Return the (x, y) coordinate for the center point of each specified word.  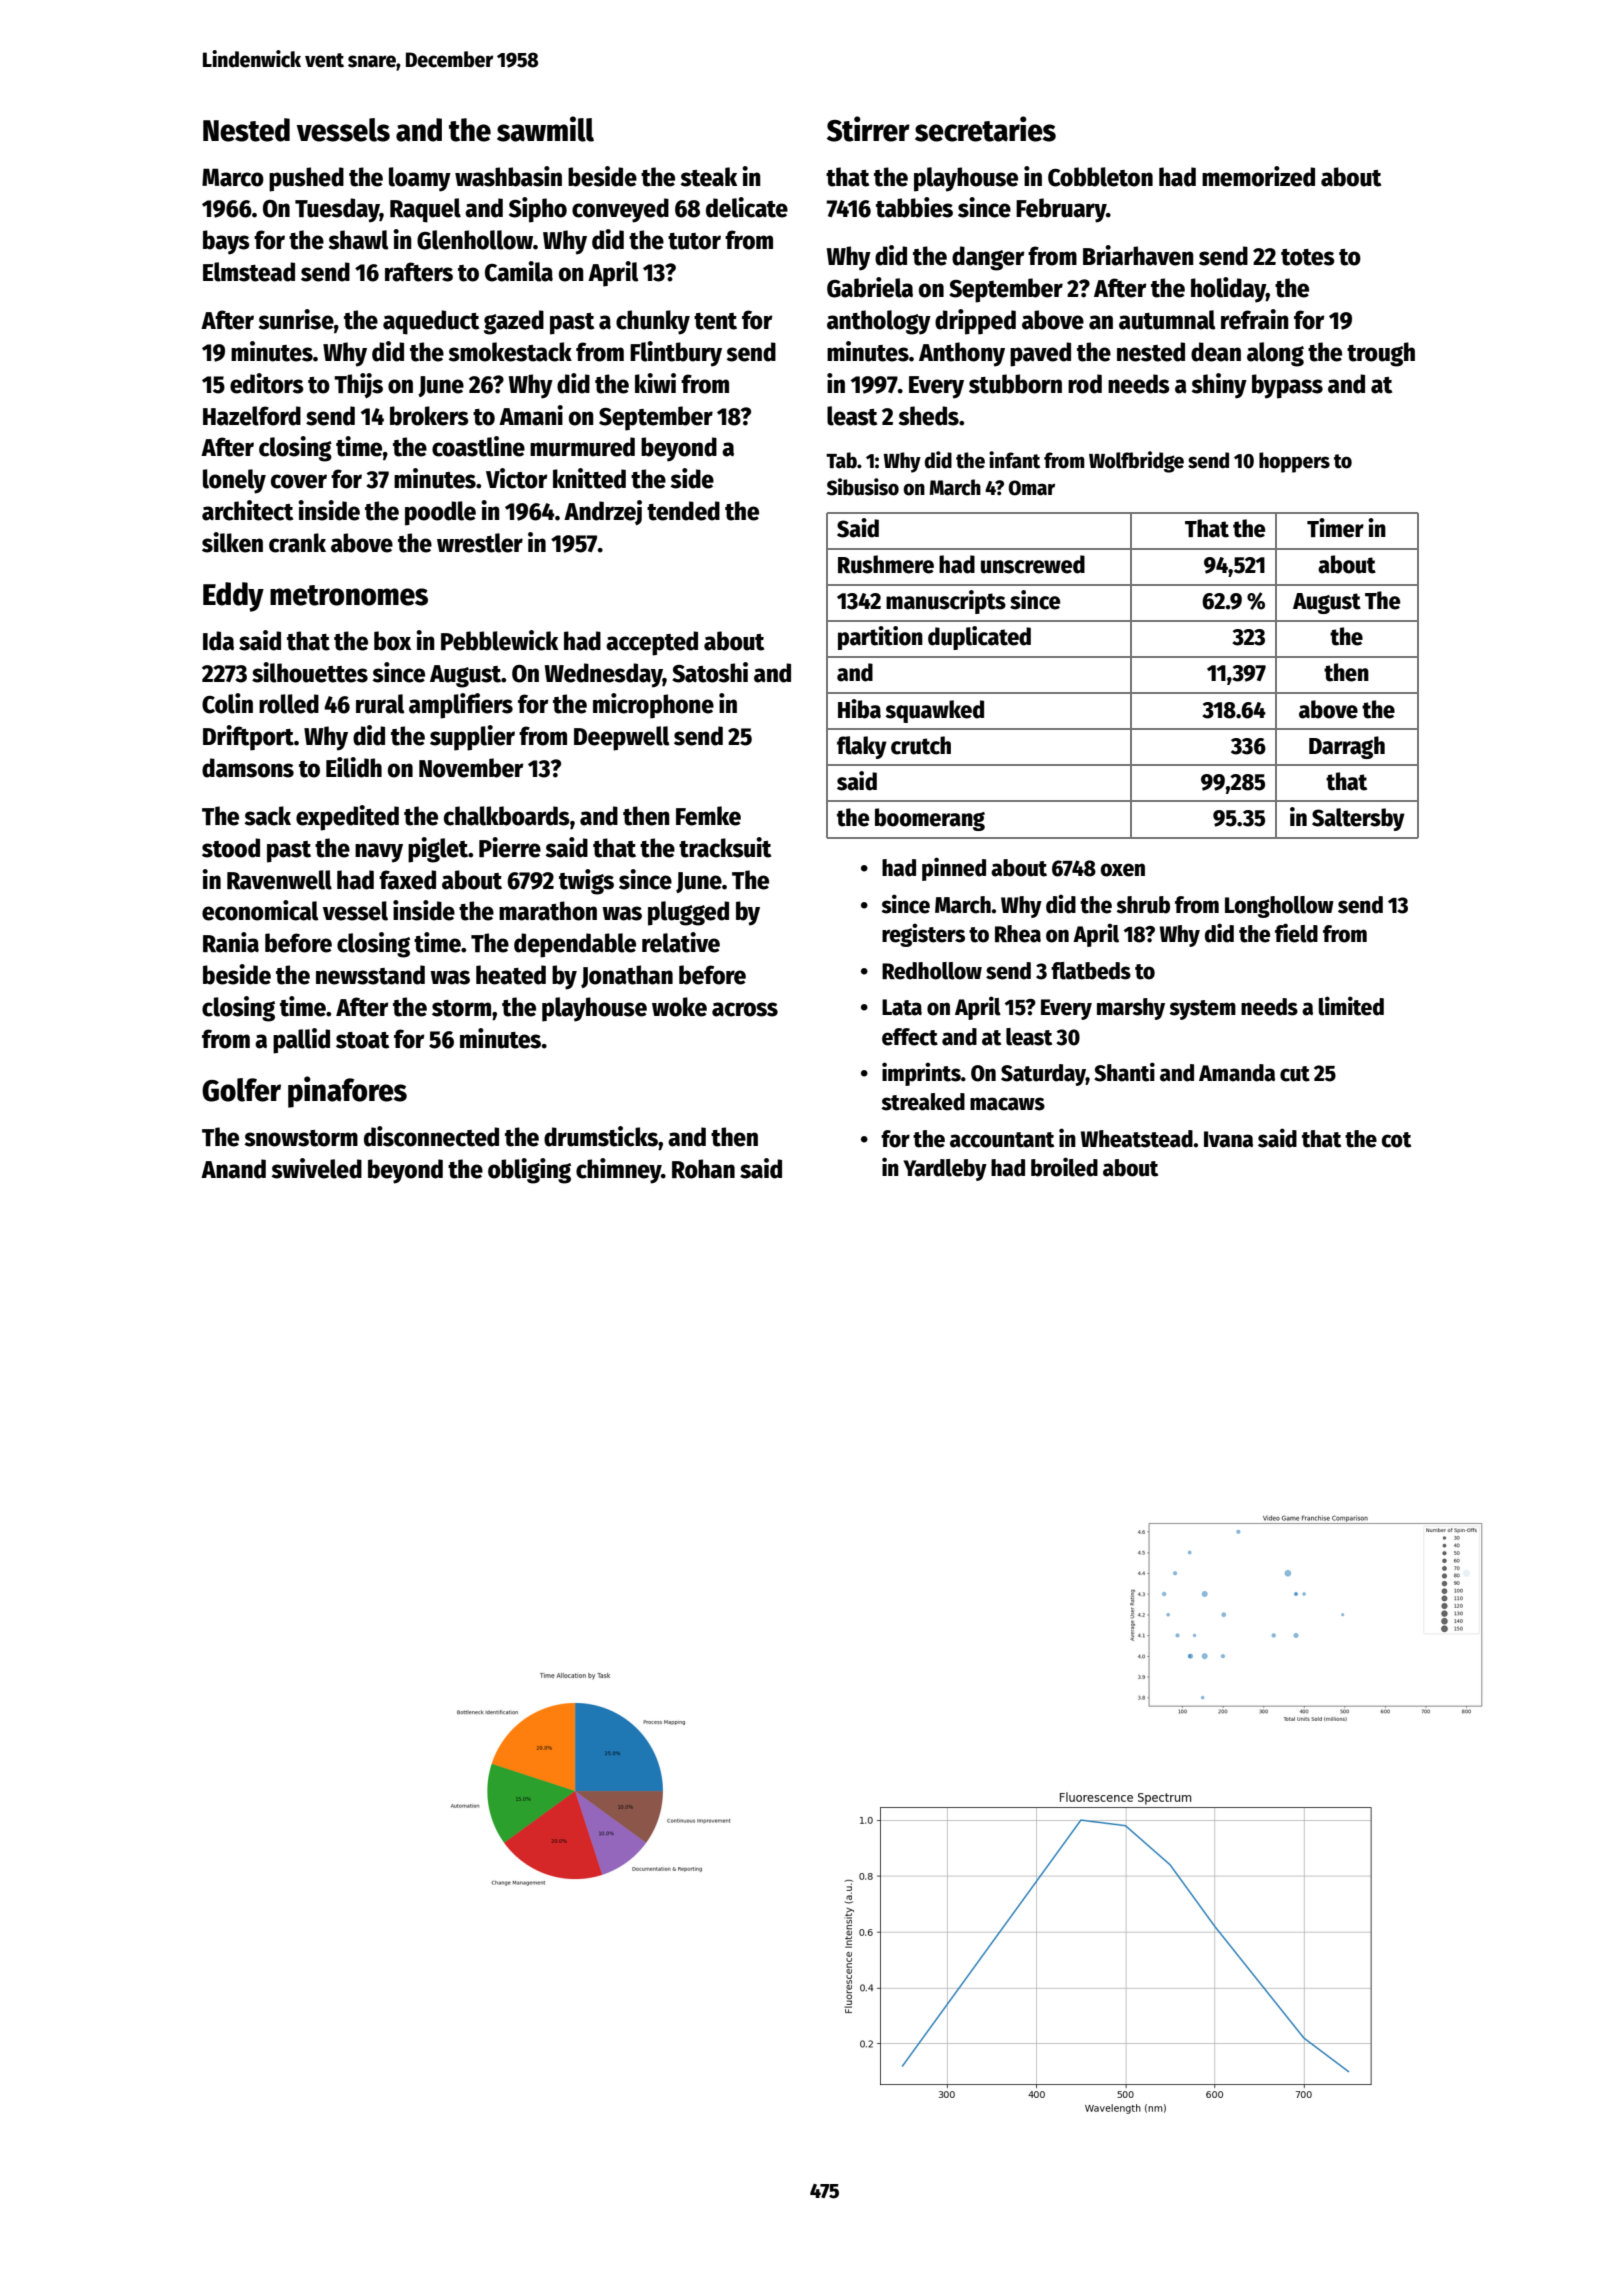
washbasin (508, 176)
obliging (529, 1171)
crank (297, 543)
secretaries (985, 129)
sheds (928, 416)
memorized (1258, 176)
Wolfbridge (1136, 462)
